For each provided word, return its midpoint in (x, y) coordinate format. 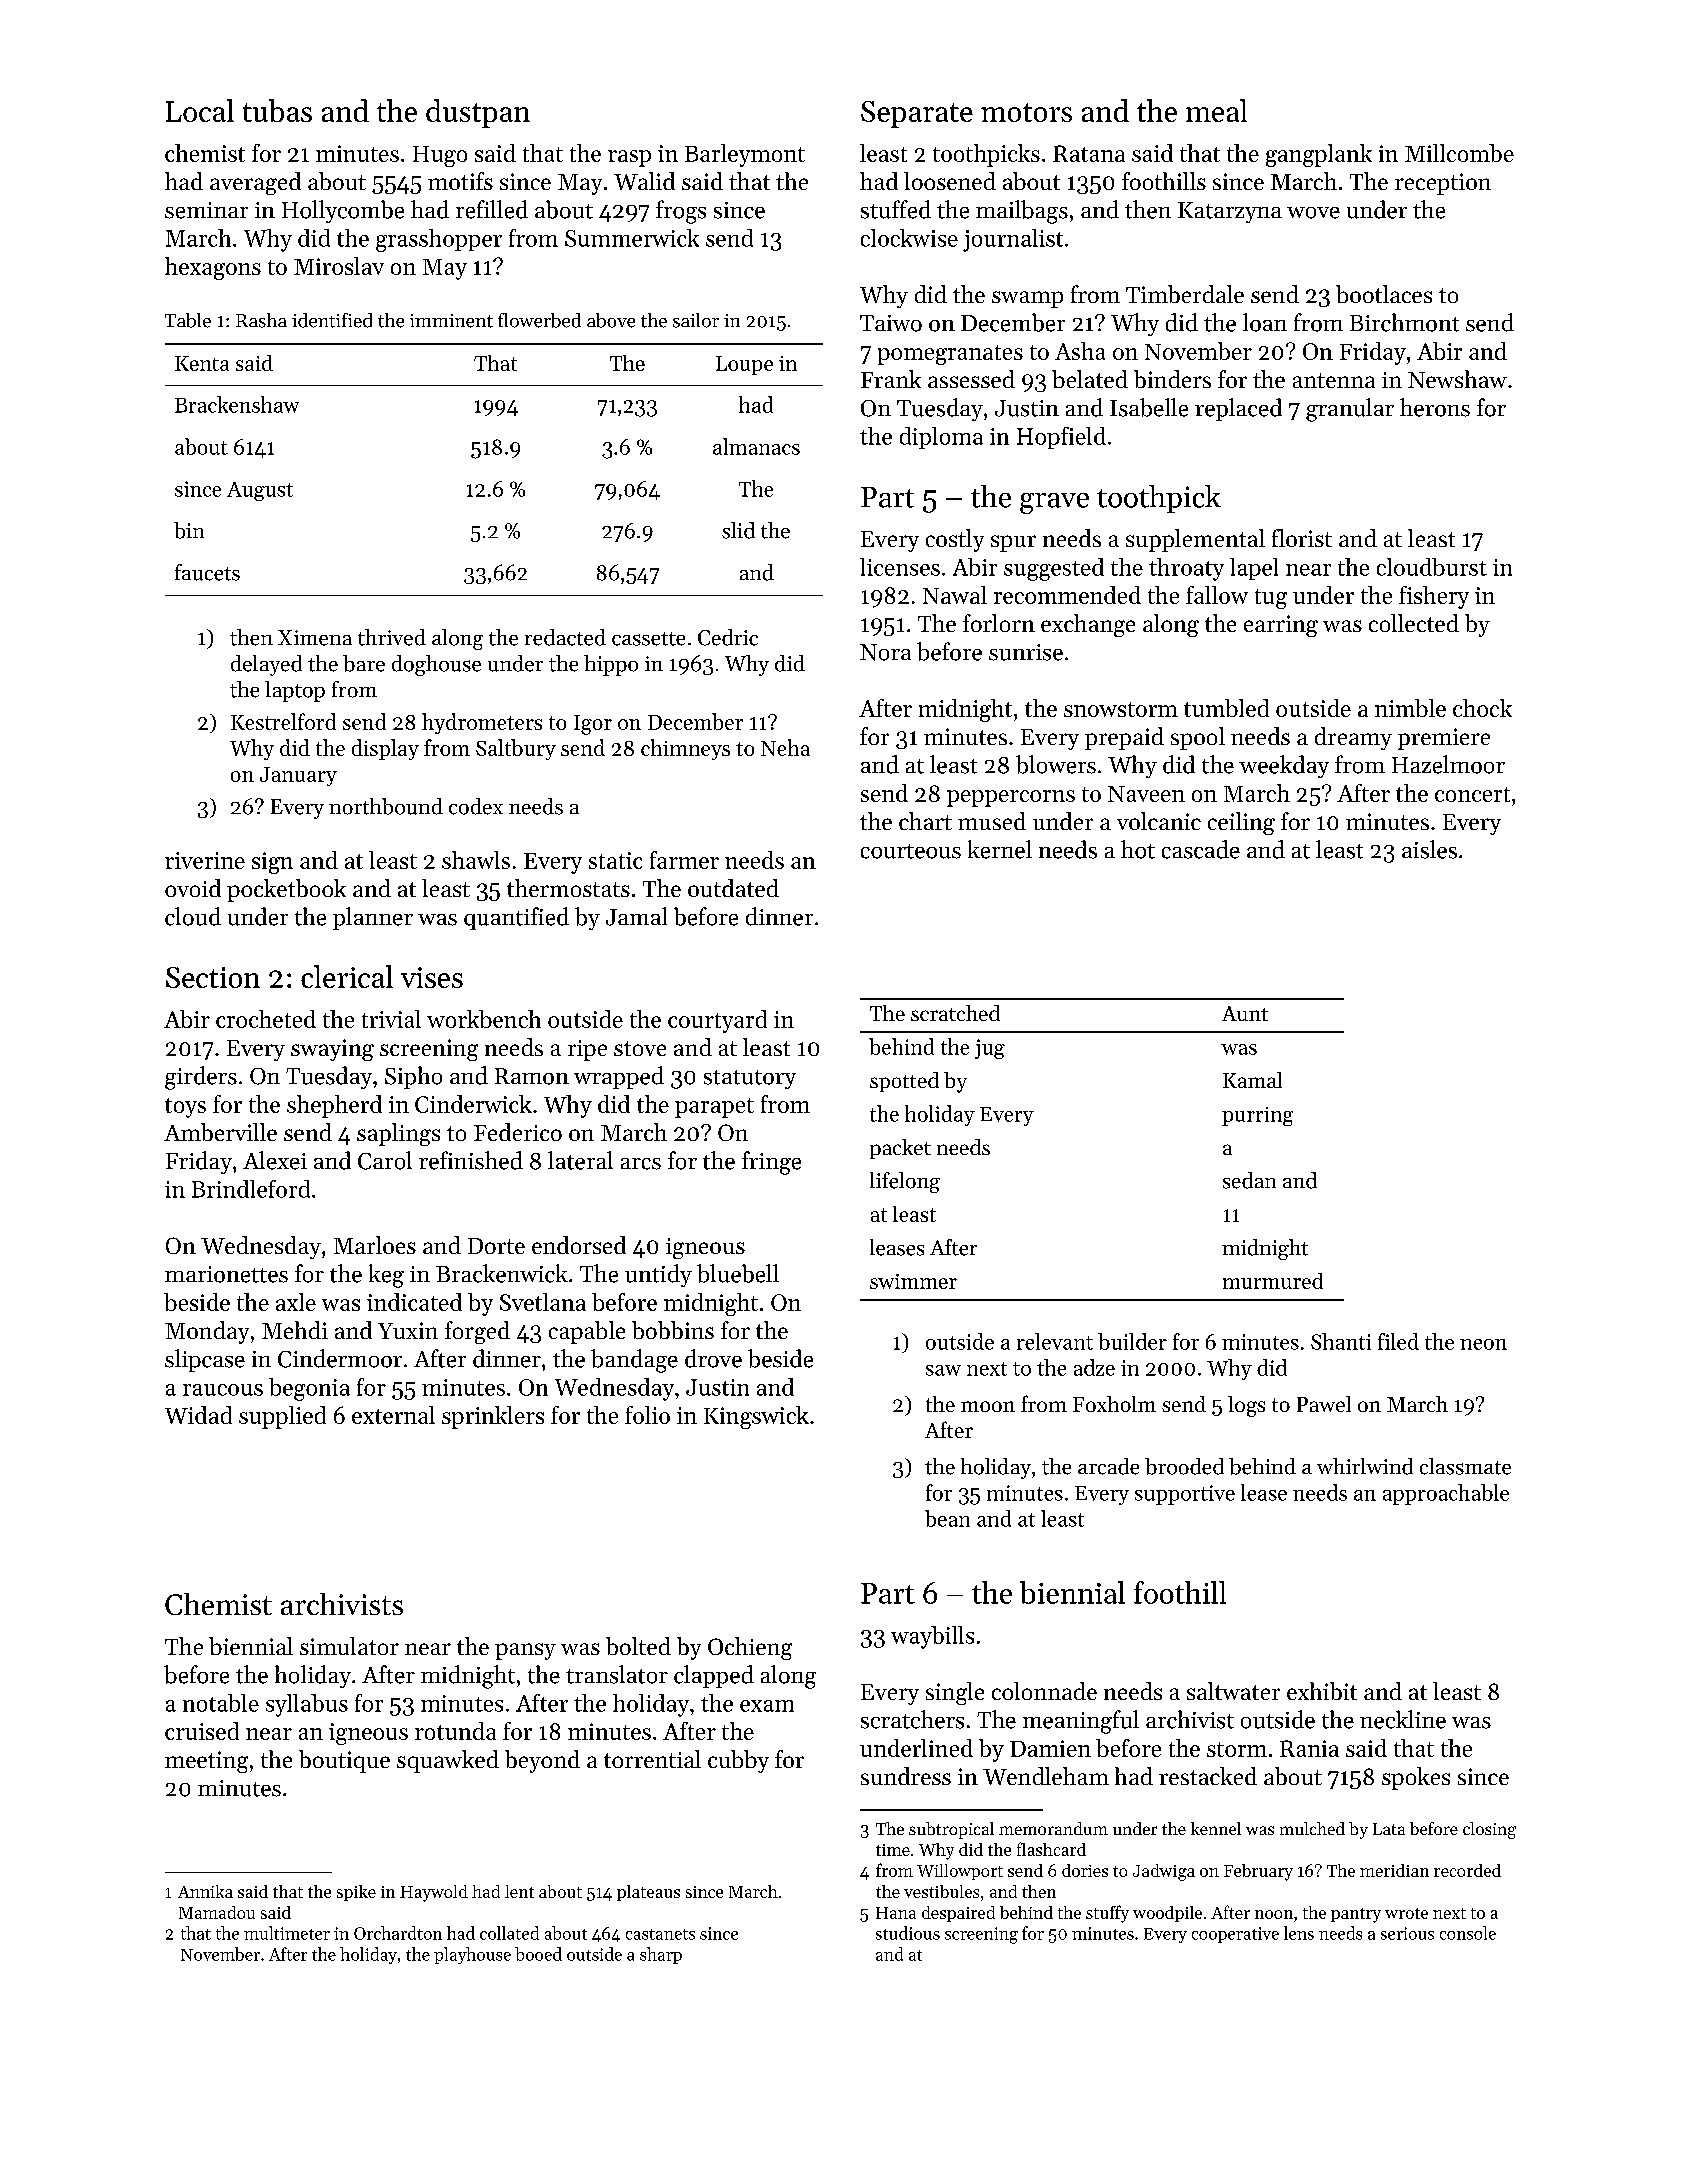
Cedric (728, 637)
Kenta (202, 363)
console (1468, 1933)
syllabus (307, 1705)
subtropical (951, 1830)
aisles (1429, 849)
